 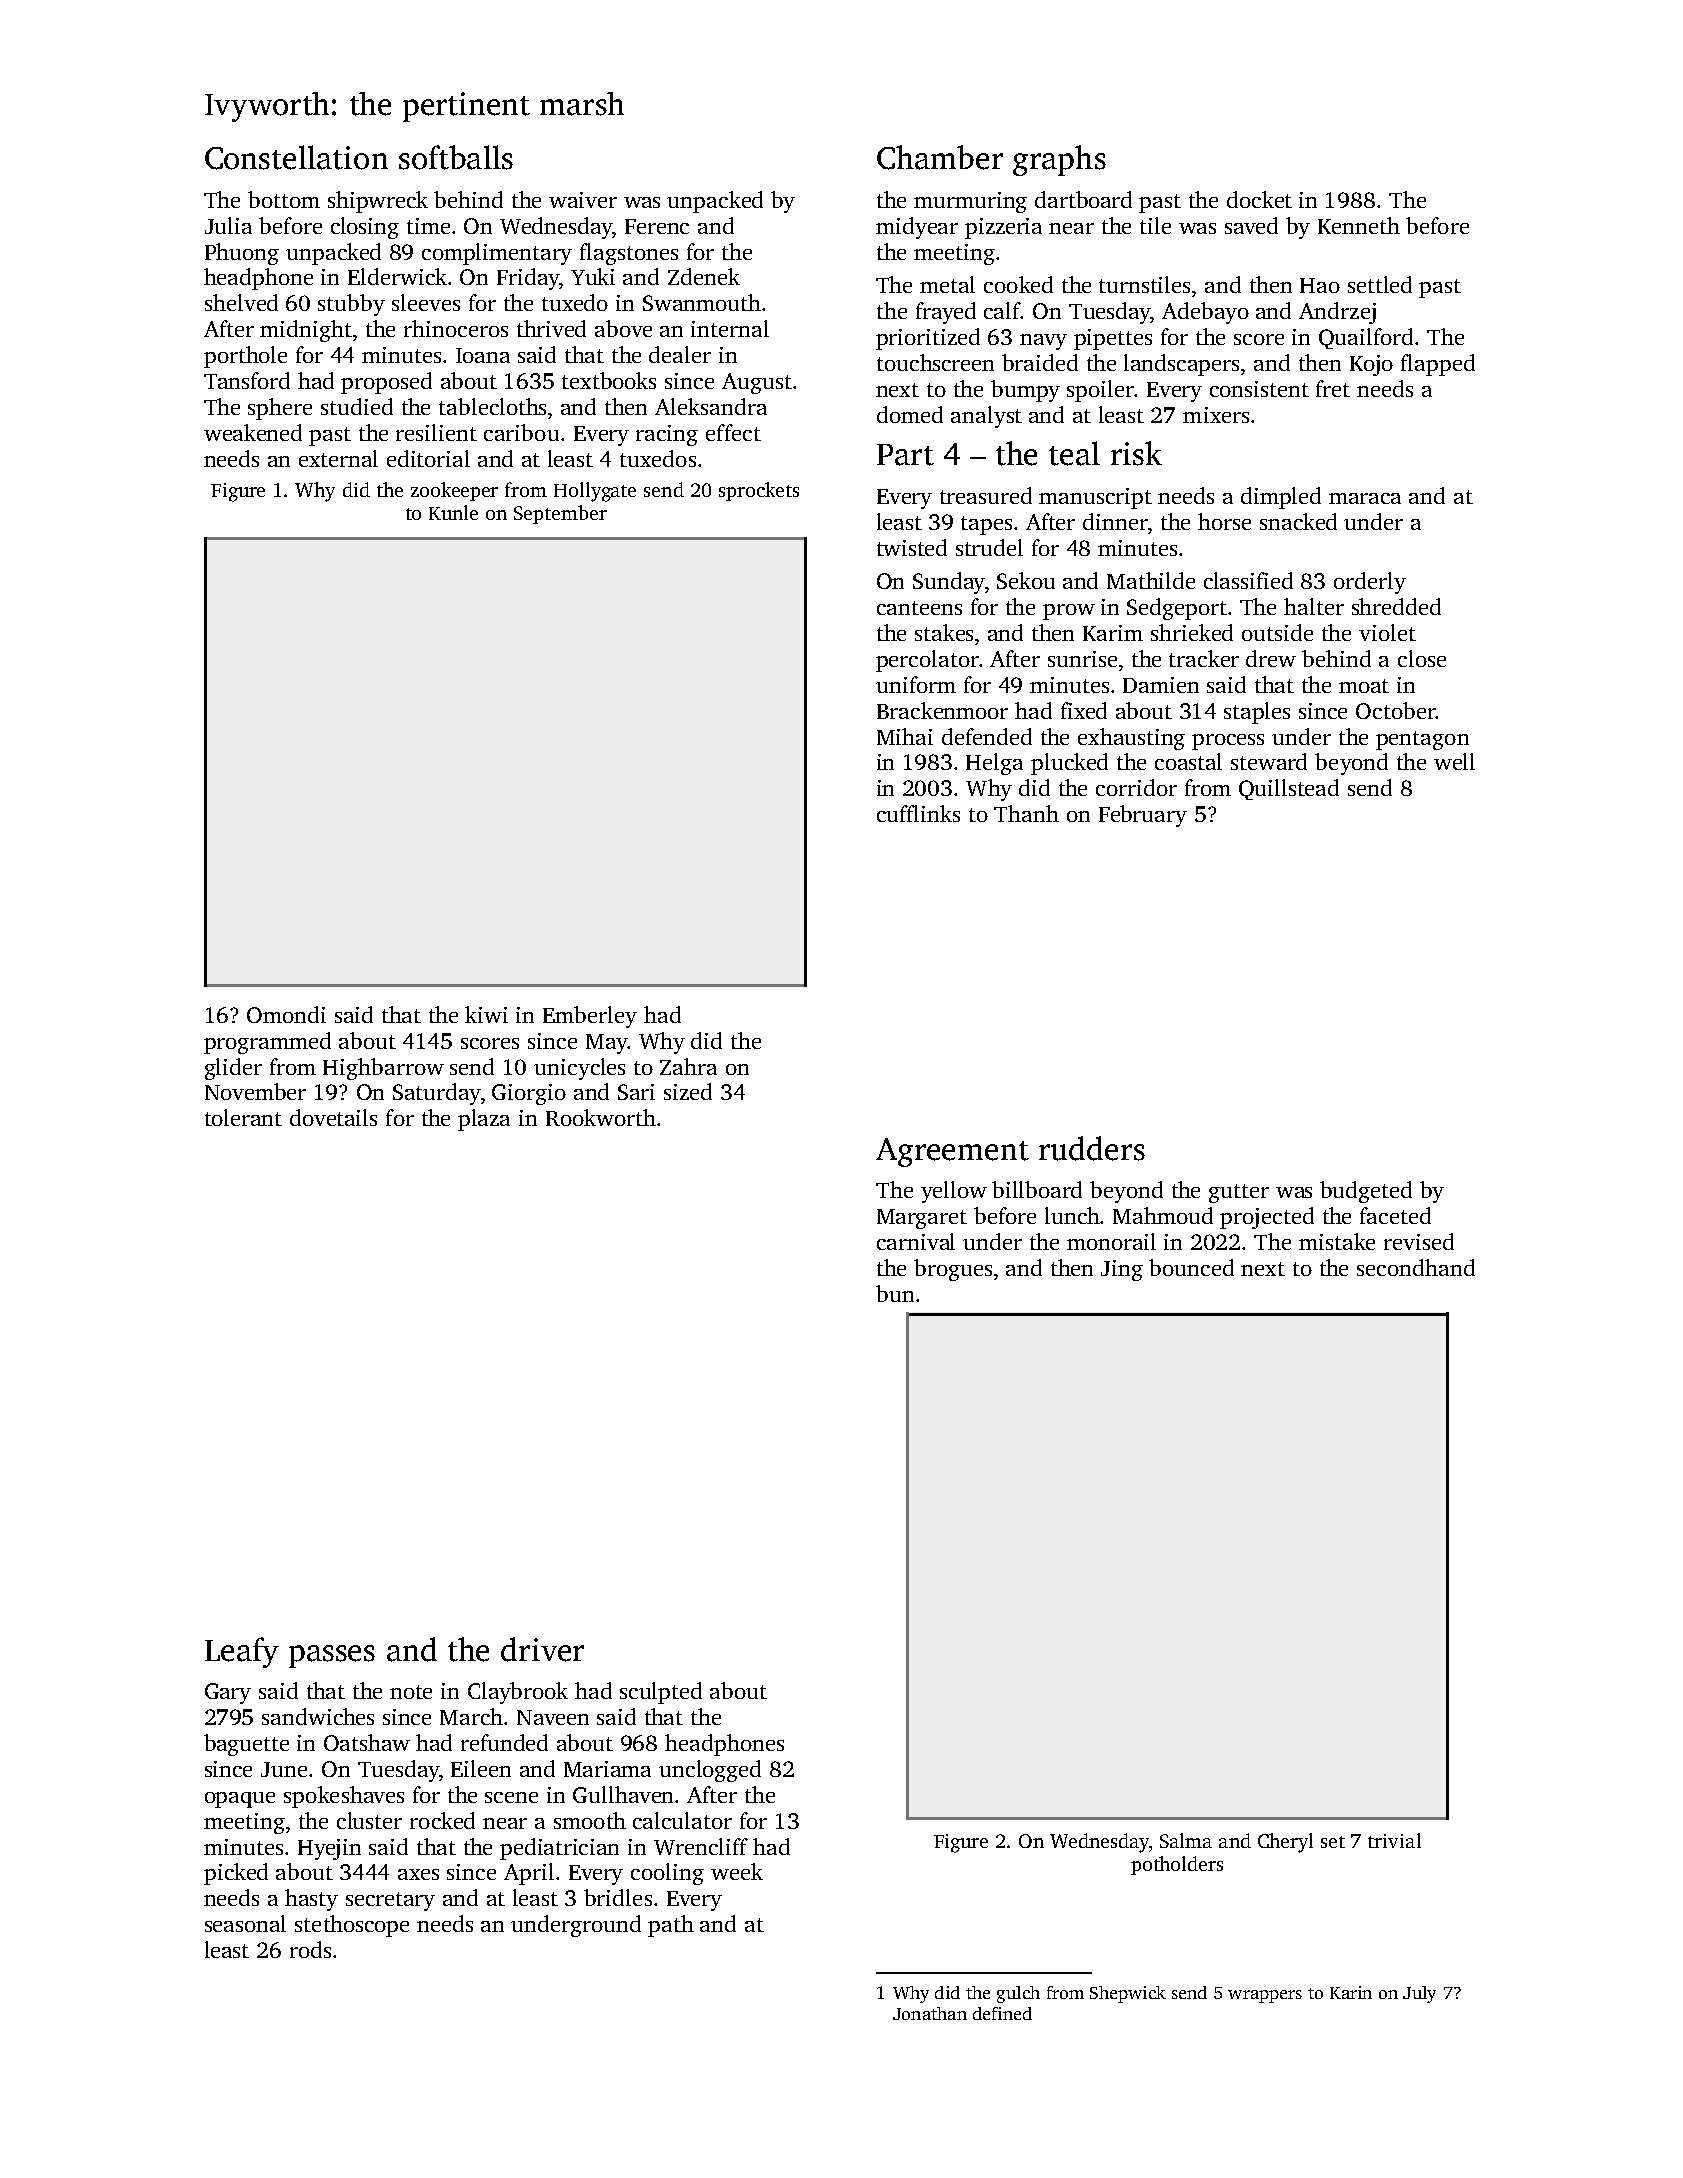 What do you see at coordinates (1259, 389) in the screenshot?
I see `consistent` at bounding box center [1259, 389].
